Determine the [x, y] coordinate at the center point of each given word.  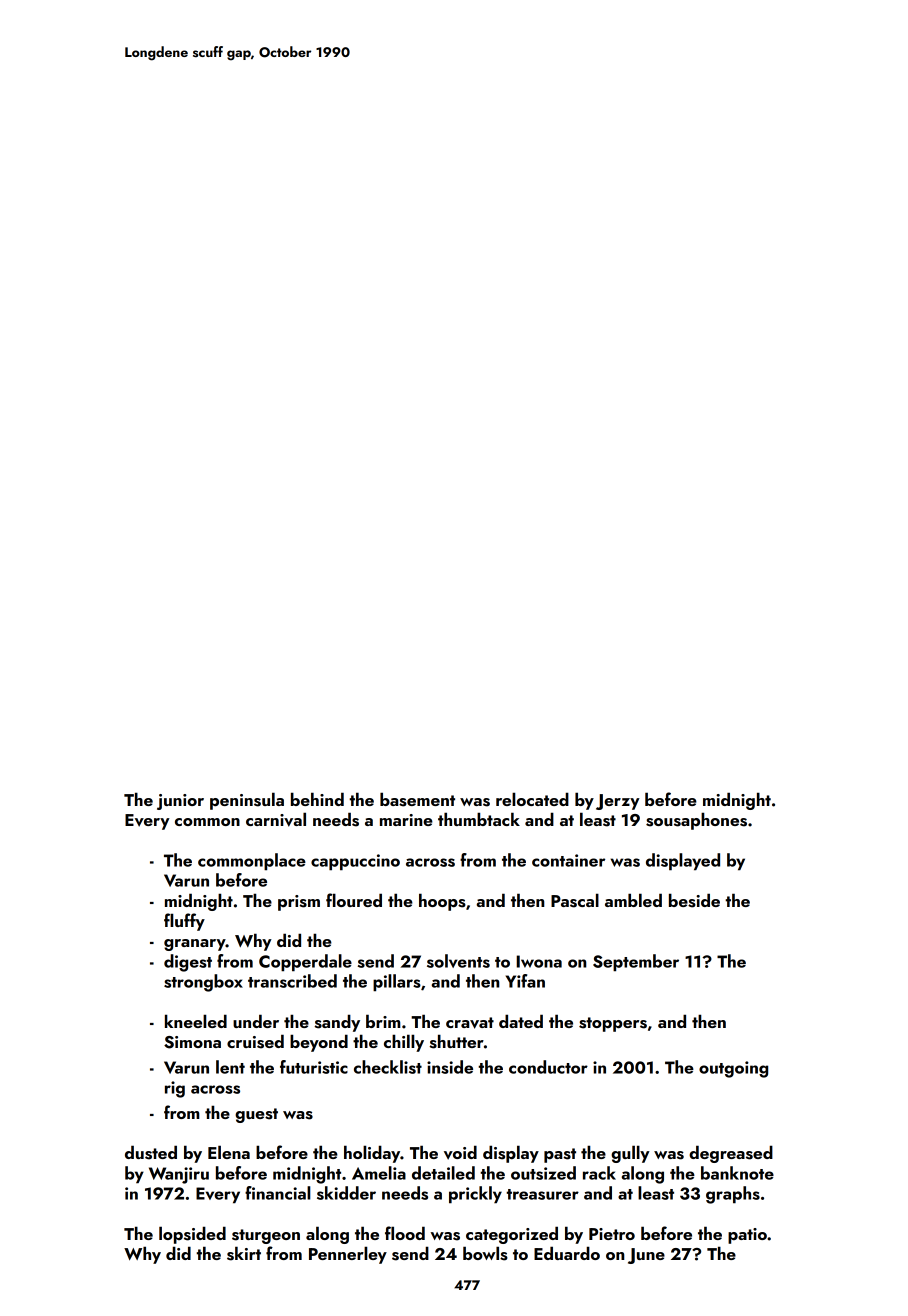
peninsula [247, 801]
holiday [372, 1154]
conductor [548, 1067]
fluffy [184, 922]
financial [278, 1193]
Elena [229, 1152]
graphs [733, 1195]
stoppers [613, 1024]
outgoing [733, 1069]
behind [317, 799]
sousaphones [696, 821]
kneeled [196, 1021]
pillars [397, 983]
